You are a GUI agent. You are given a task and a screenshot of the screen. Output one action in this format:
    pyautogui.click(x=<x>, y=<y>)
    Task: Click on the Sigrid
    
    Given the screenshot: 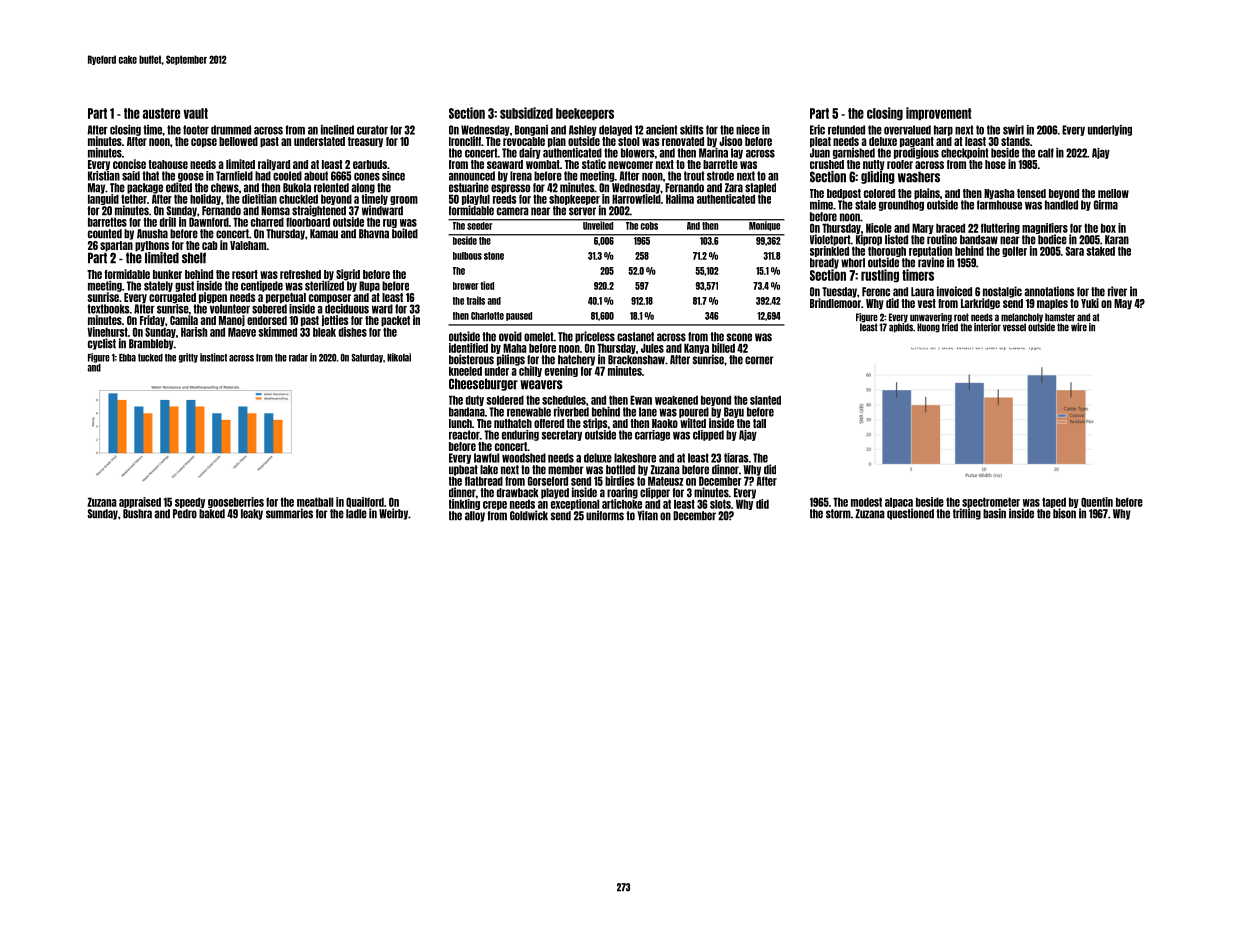 What is the action you would take?
    pyautogui.click(x=348, y=275)
